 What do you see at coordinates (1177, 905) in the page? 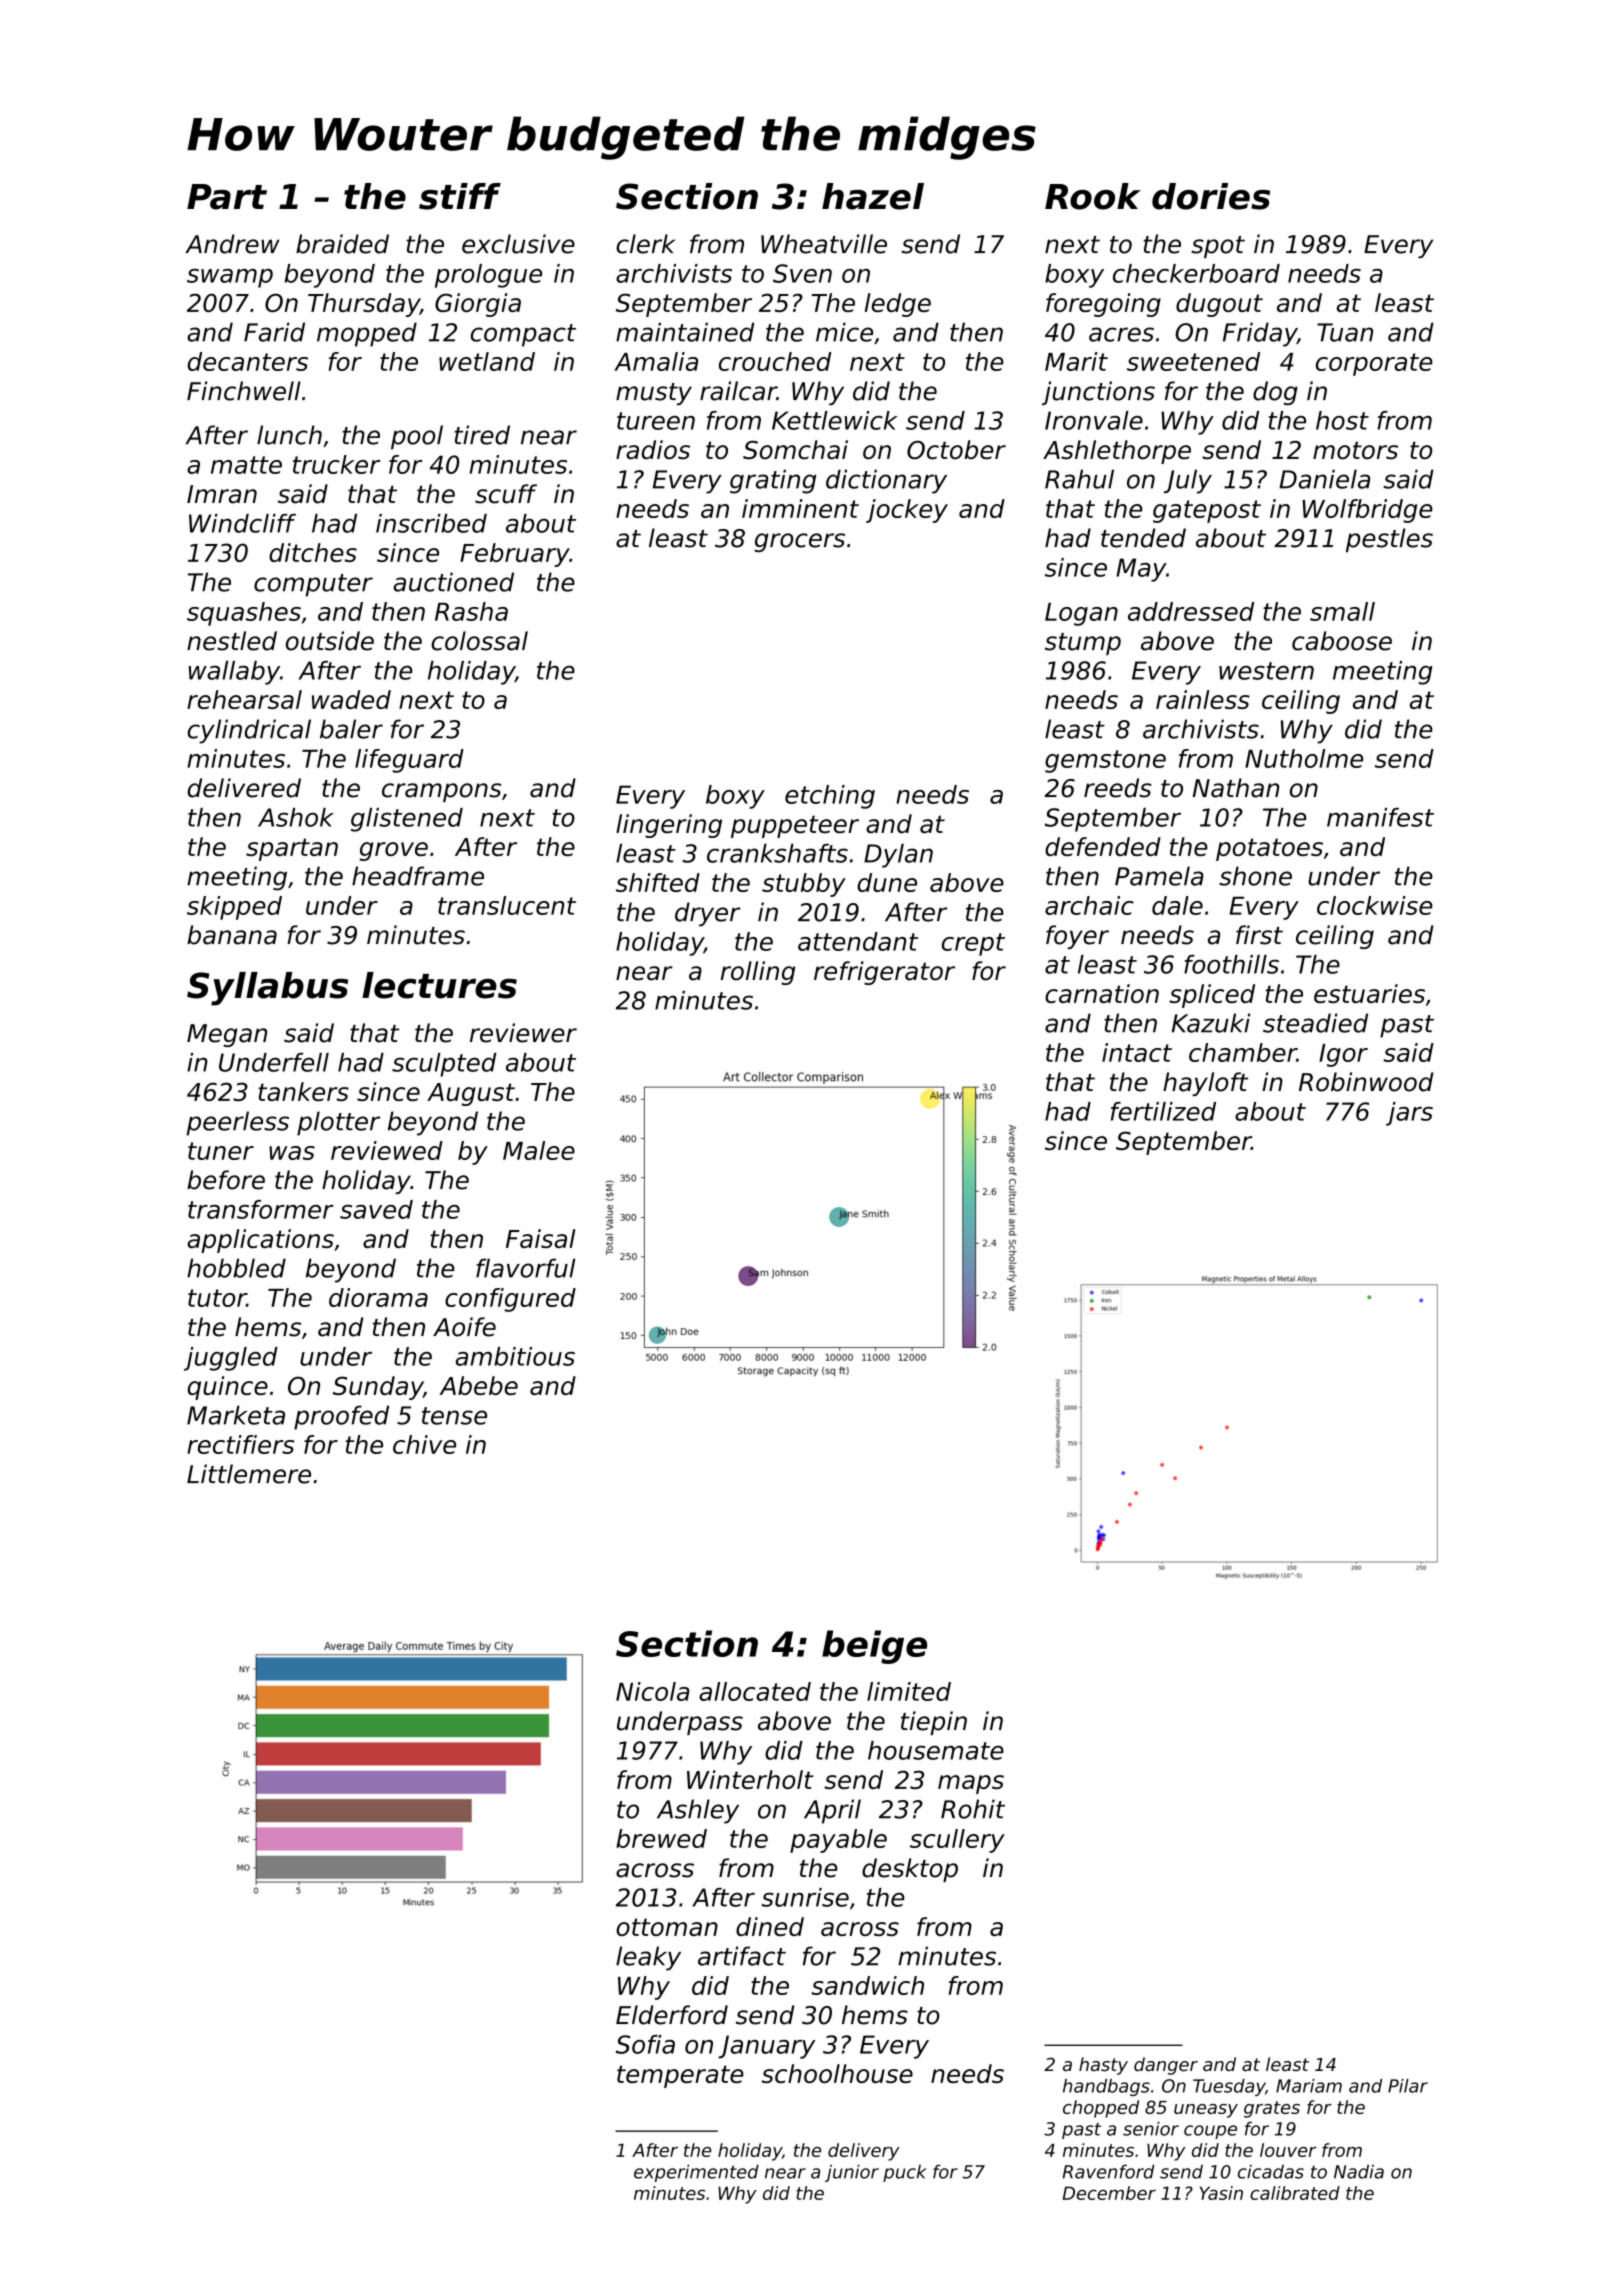
I see `dale` at bounding box center [1177, 905].
